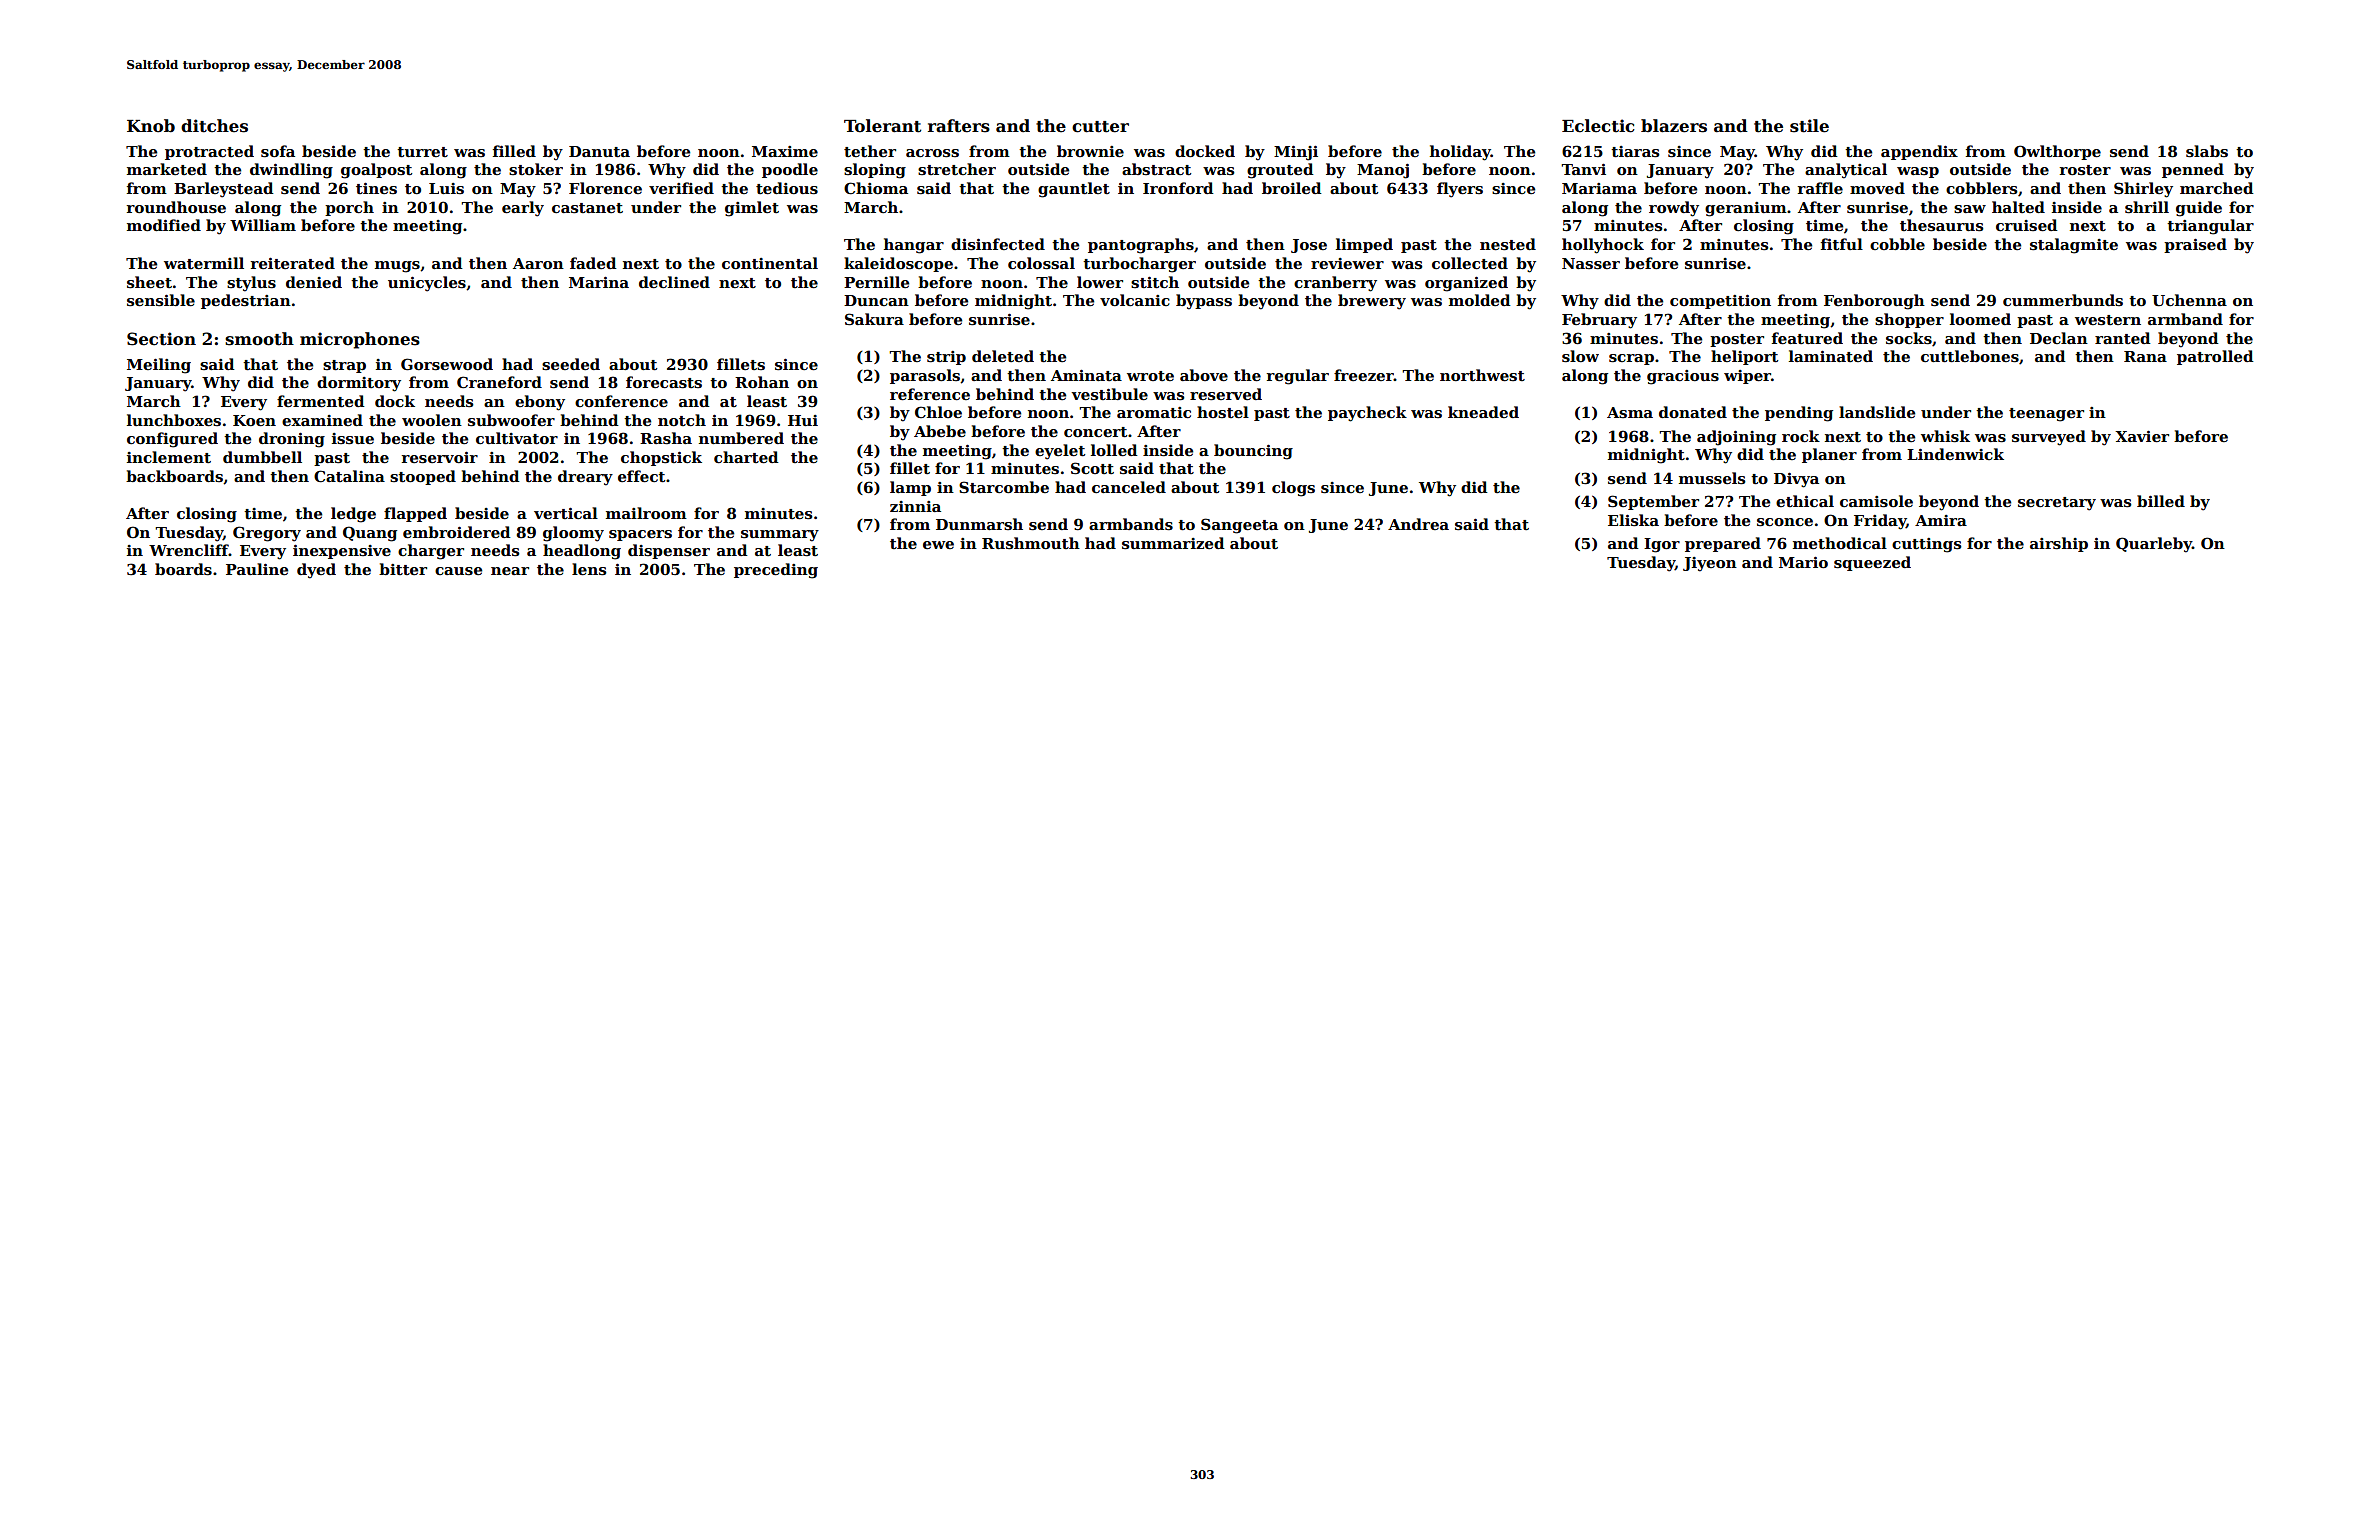  What do you see at coordinates (214, 126) in the page?
I see `ditches` at bounding box center [214, 126].
